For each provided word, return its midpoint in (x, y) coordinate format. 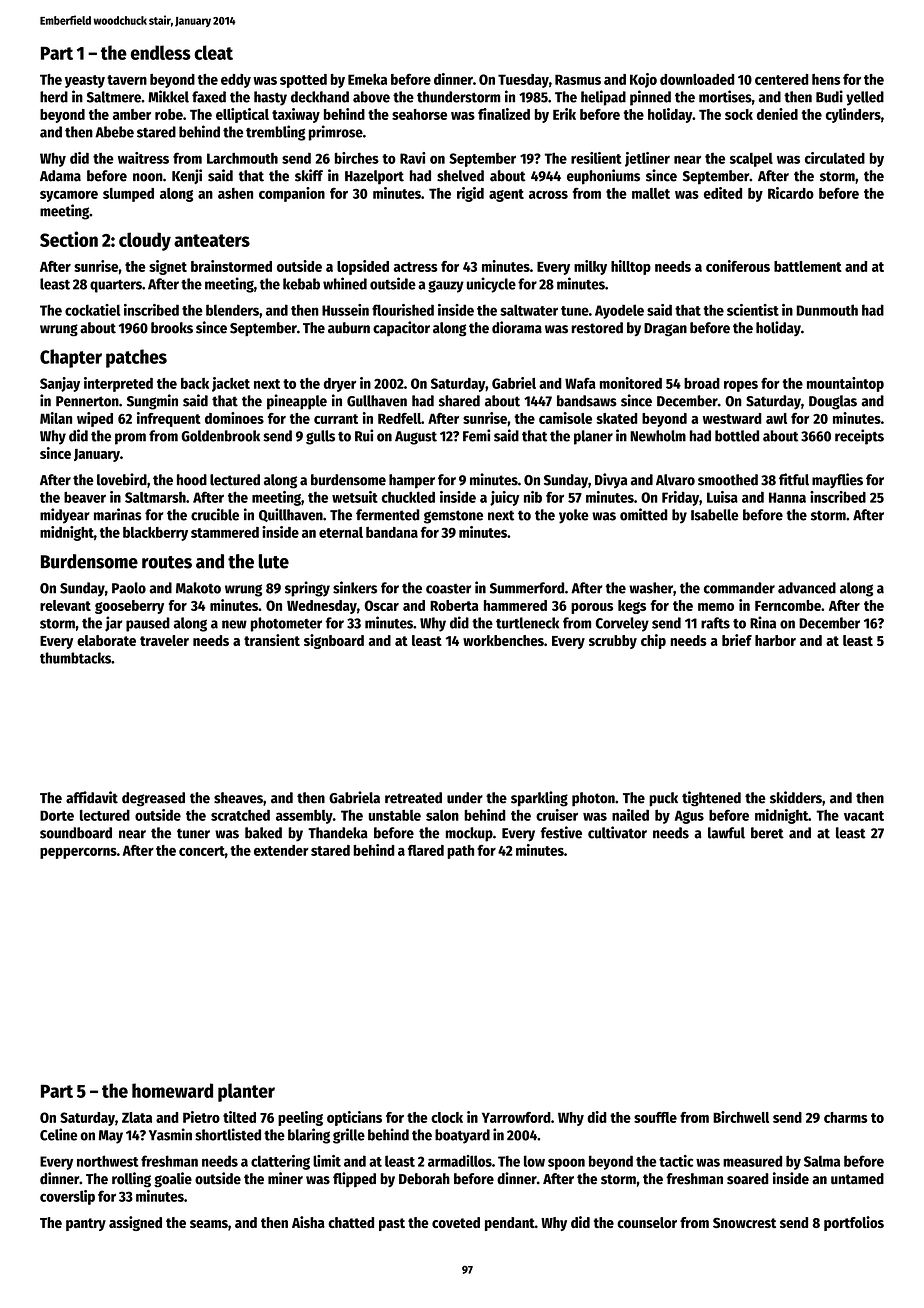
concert (202, 851)
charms (846, 1117)
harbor (775, 640)
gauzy (446, 286)
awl (776, 418)
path (460, 852)
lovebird (122, 479)
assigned (135, 1223)
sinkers (355, 587)
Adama (60, 176)
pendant (510, 1224)
